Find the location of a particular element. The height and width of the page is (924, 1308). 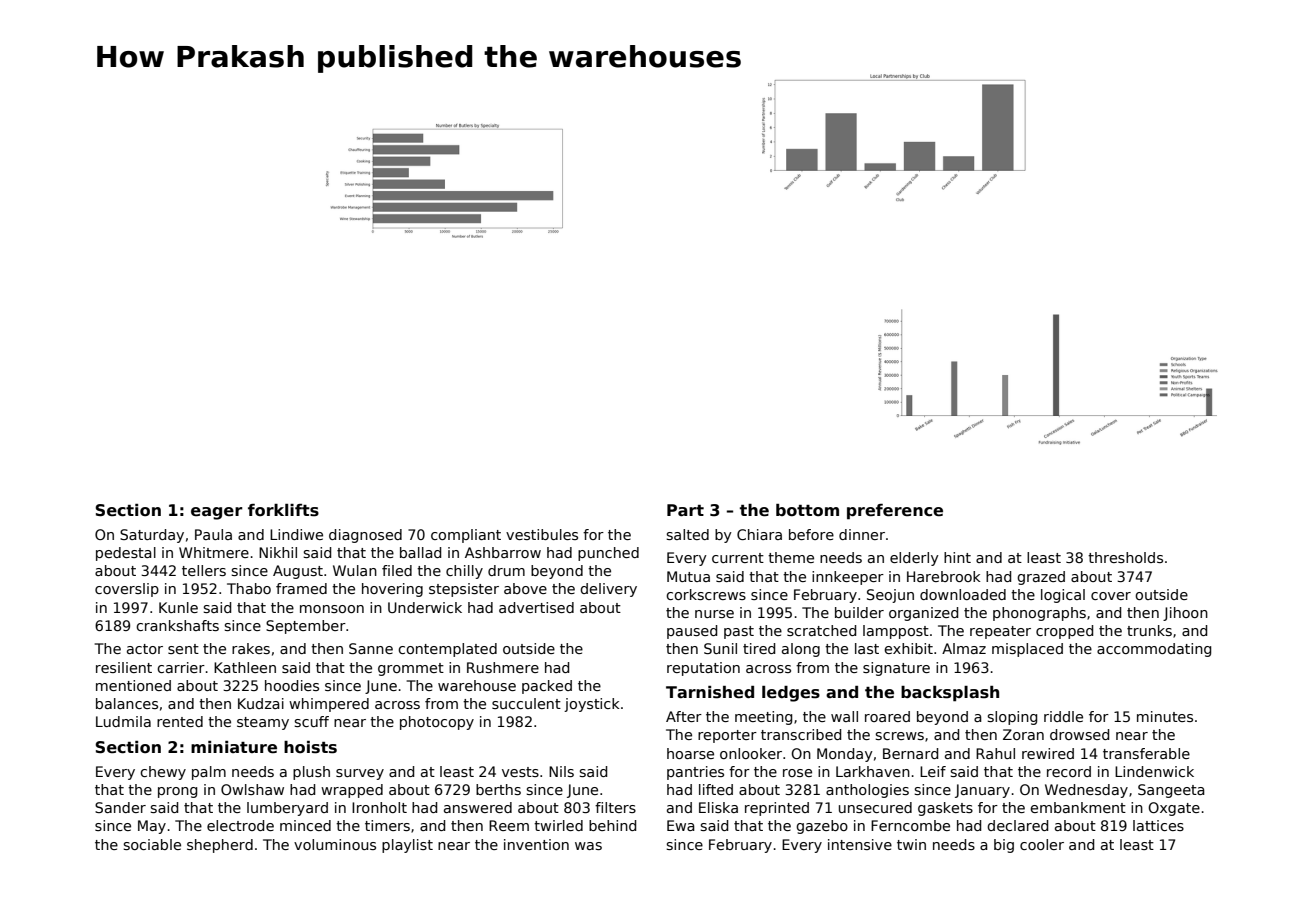

timers is located at coordinates (387, 825).
